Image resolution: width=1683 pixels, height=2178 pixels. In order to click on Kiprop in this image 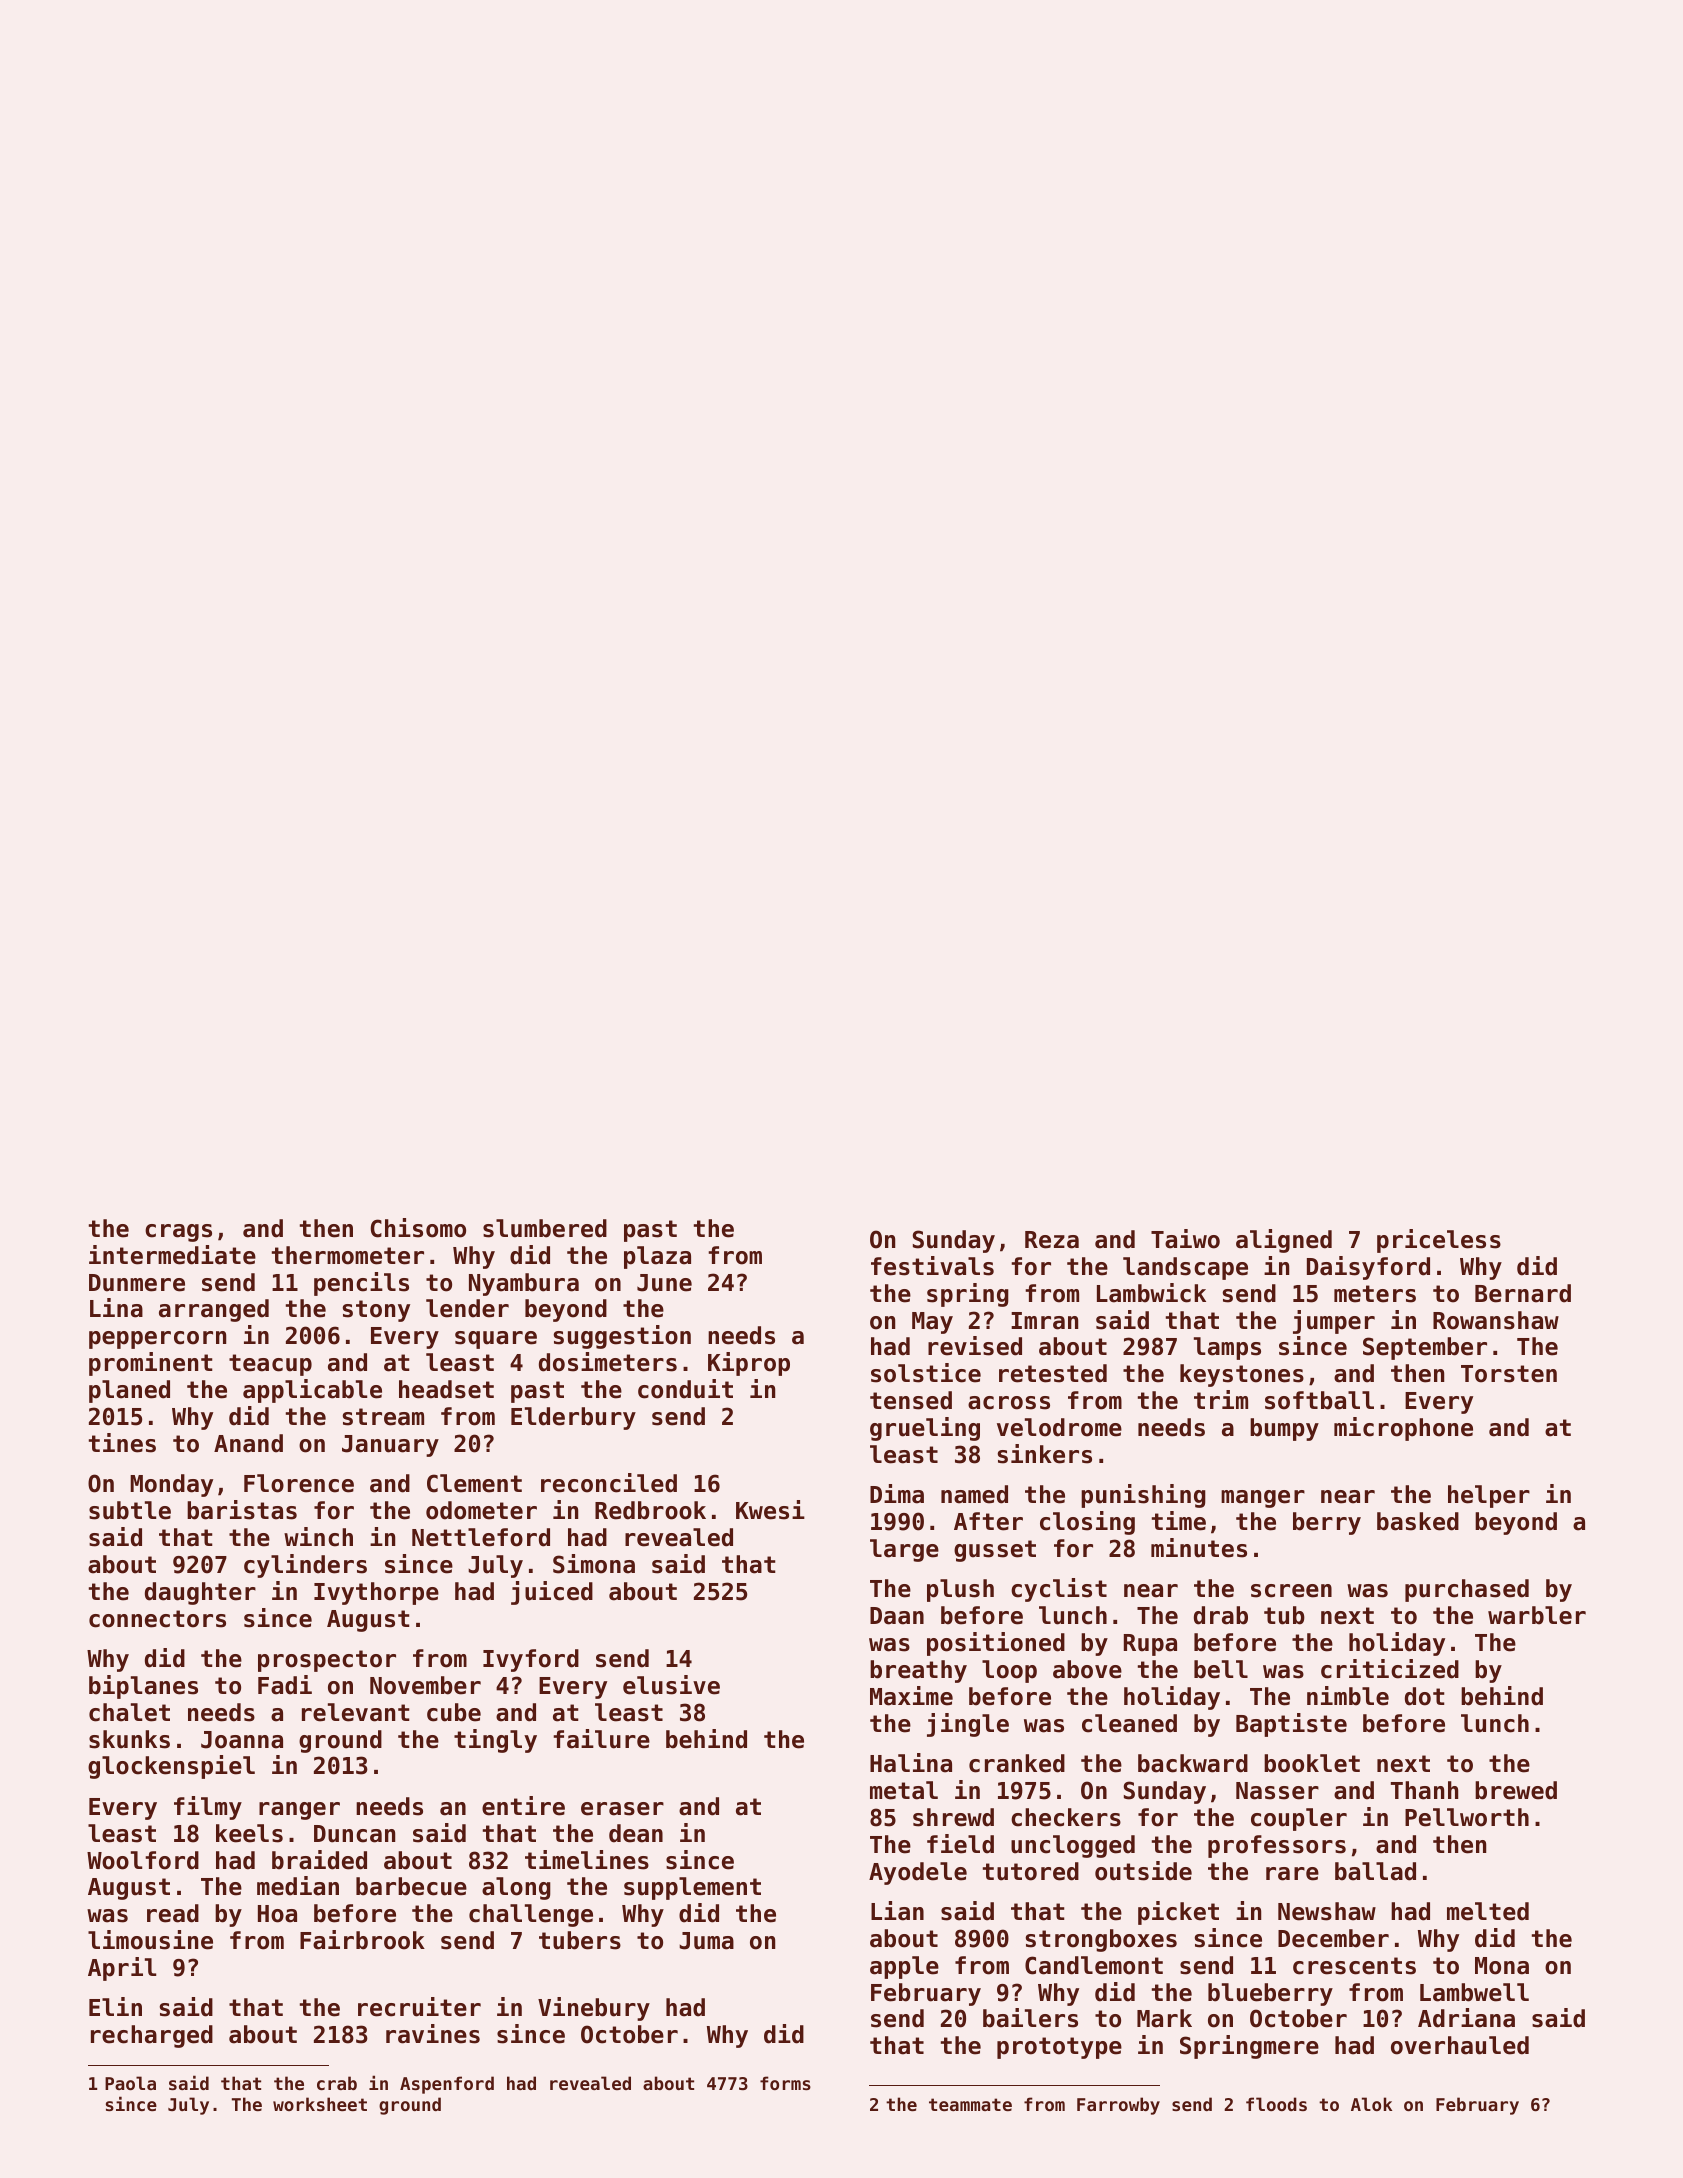, I will do `click(749, 1364)`.
